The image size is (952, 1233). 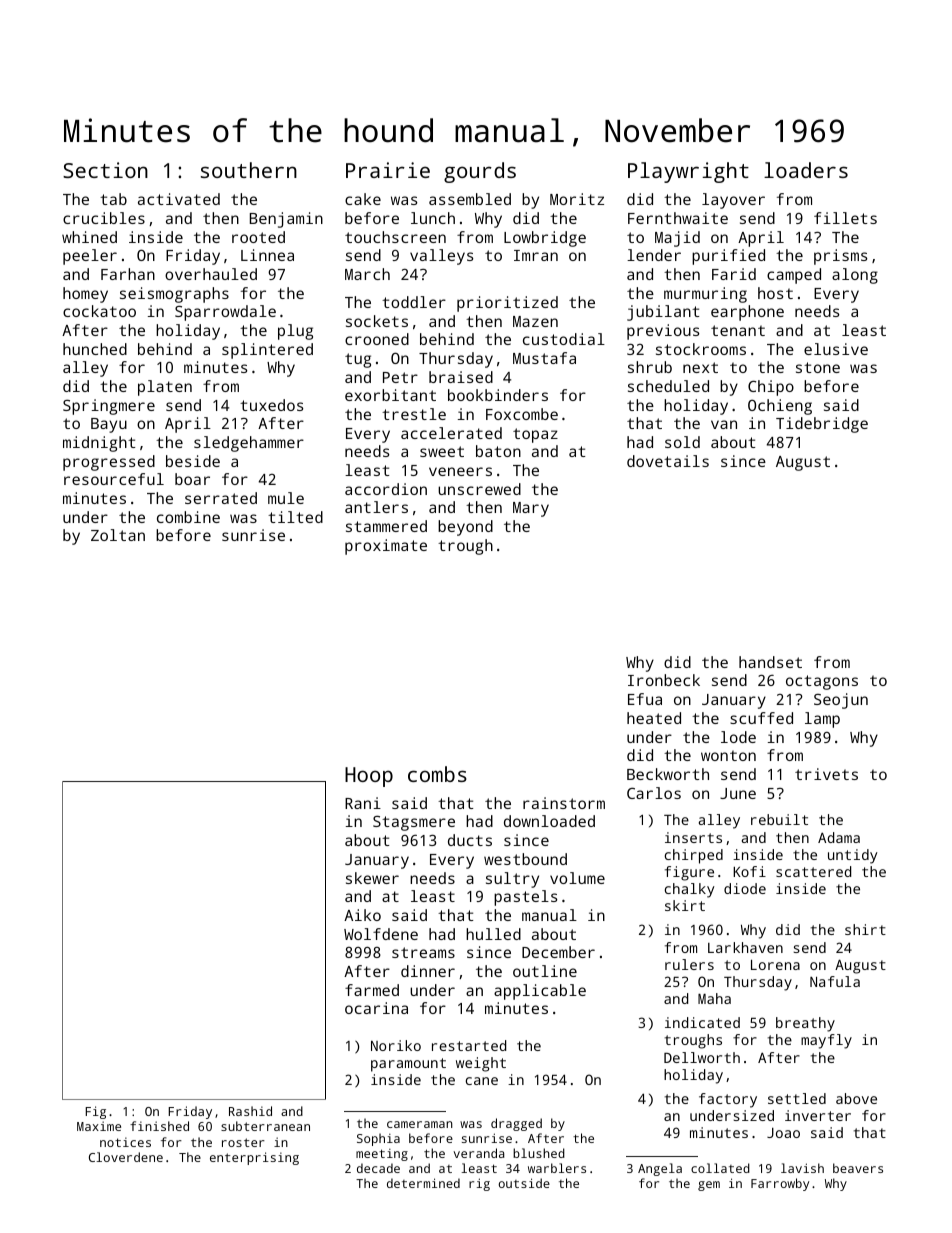 What do you see at coordinates (254, 1158) in the screenshot?
I see `enterprising` at bounding box center [254, 1158].
